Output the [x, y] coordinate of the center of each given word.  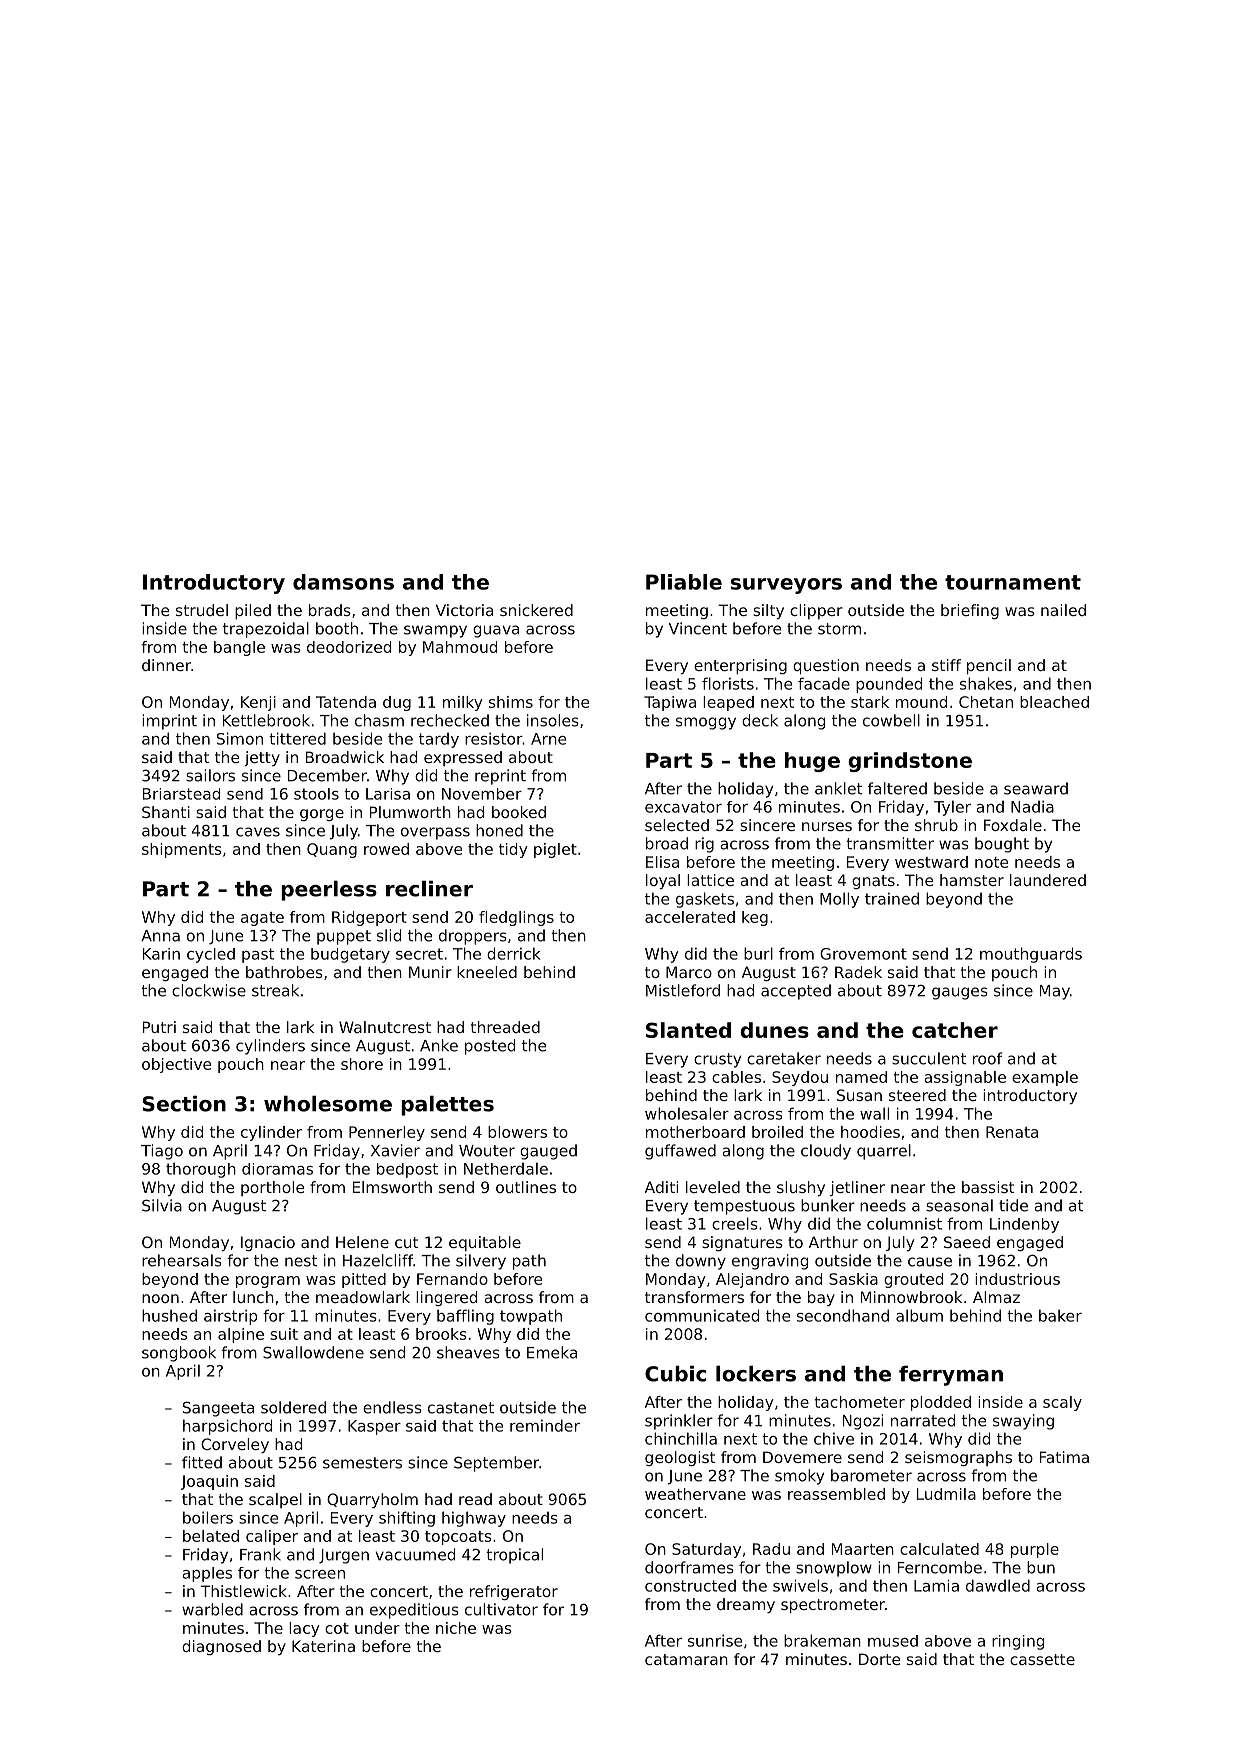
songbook [179, 1354]
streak [275, 990]
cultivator [501, 1609]
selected [677, 825]
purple [1035, 1550]
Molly [839, 900]
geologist [680, 1458]
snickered [536, 610]
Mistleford [683, 990]
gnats [873, 882]
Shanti [166, 812]
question [826, 666]
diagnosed [221, 1647]
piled [253, 611]
